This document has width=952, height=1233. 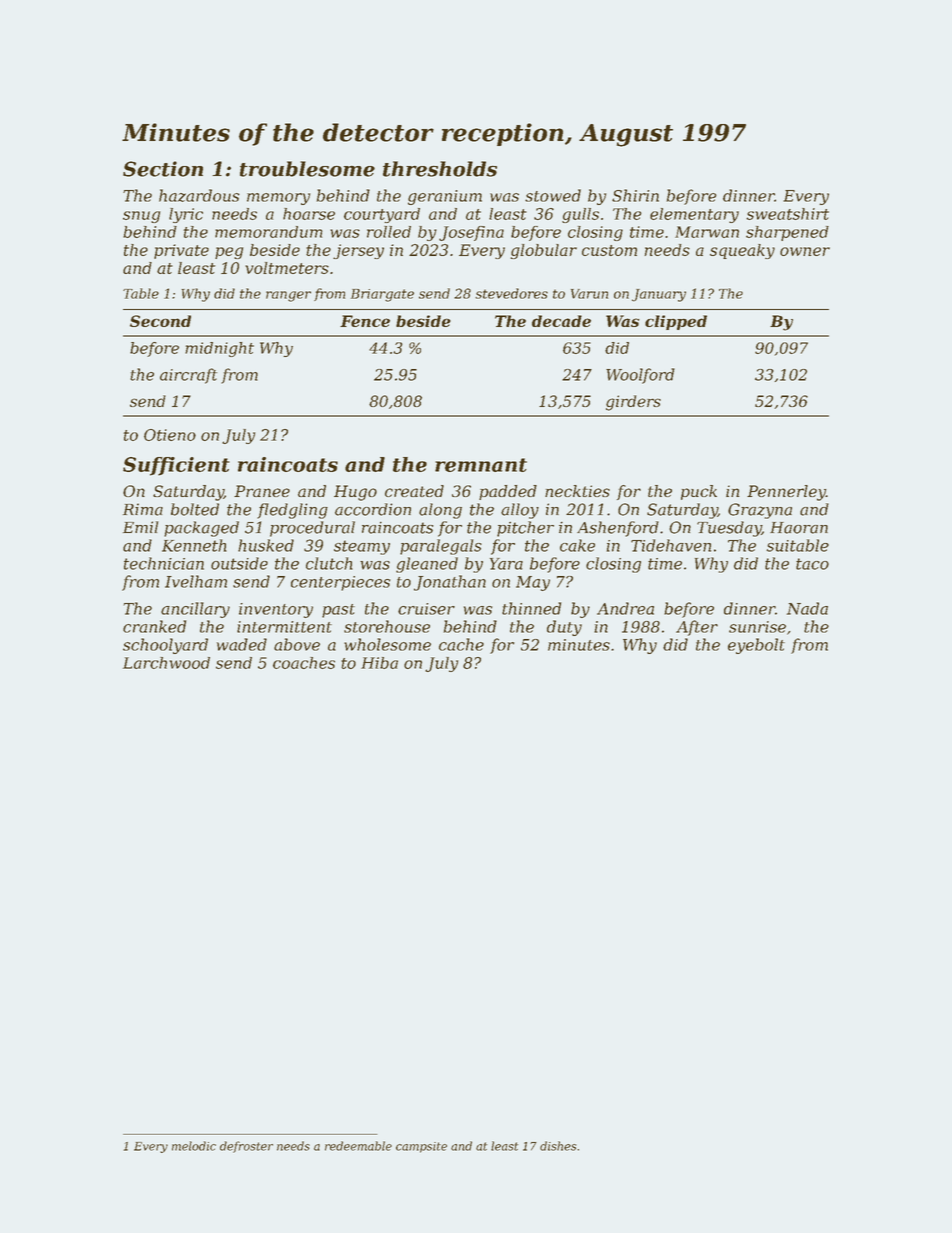 I want to click on dishes, so click(x=558, y=1146).
